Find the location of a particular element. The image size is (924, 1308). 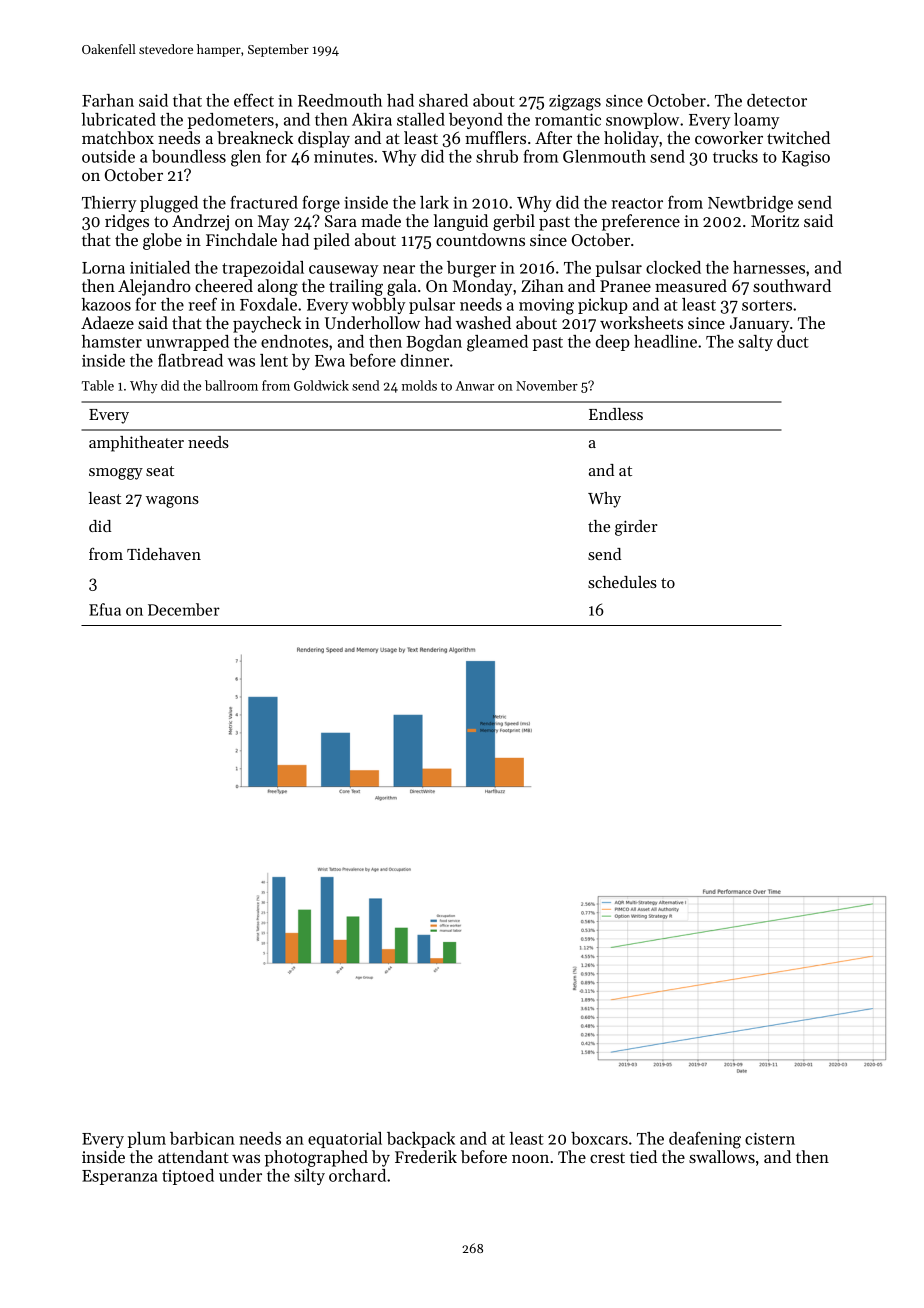

deafening is located at coordinates (705, 1140).
